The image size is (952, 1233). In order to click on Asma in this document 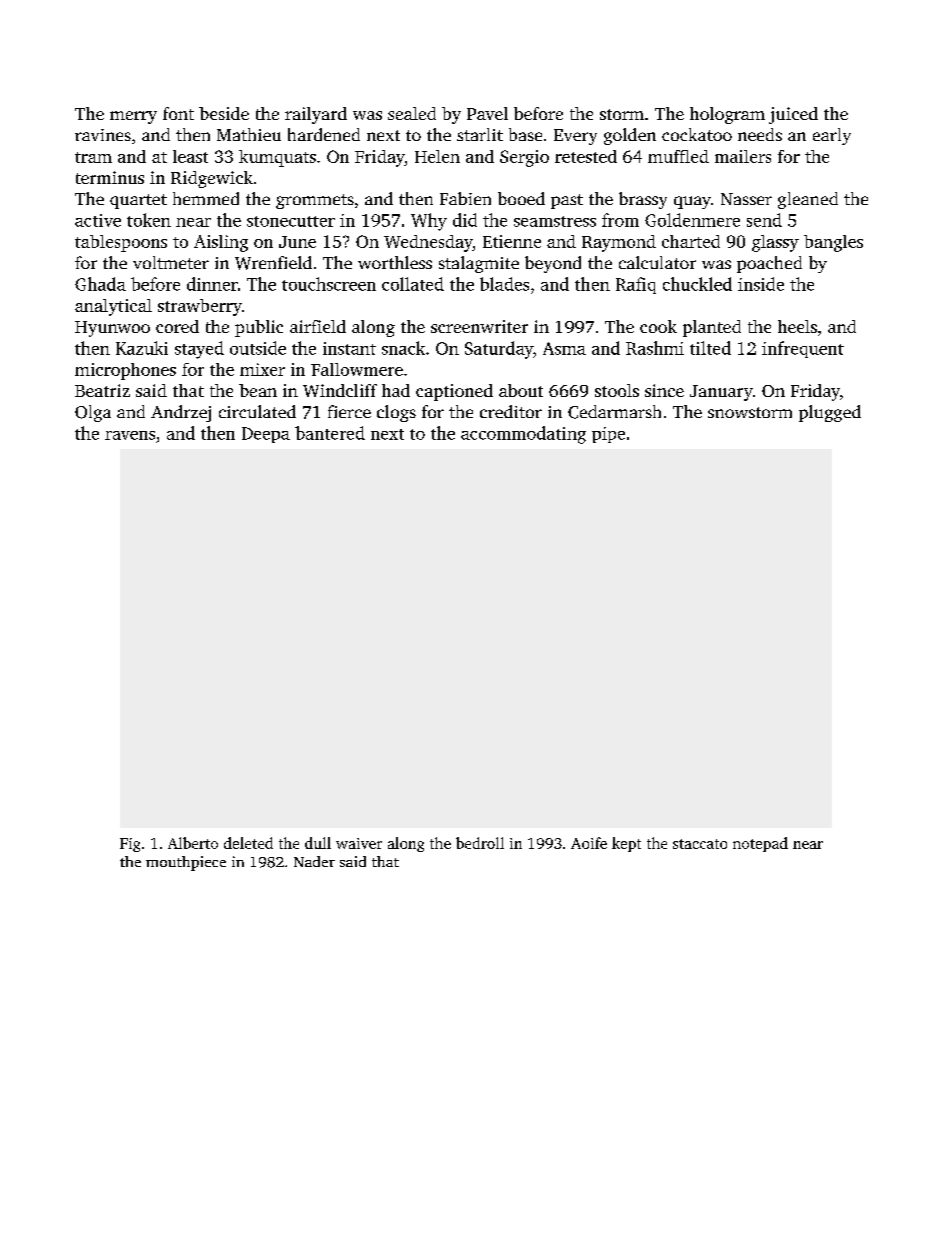, I will do `click(564, 348)`.
